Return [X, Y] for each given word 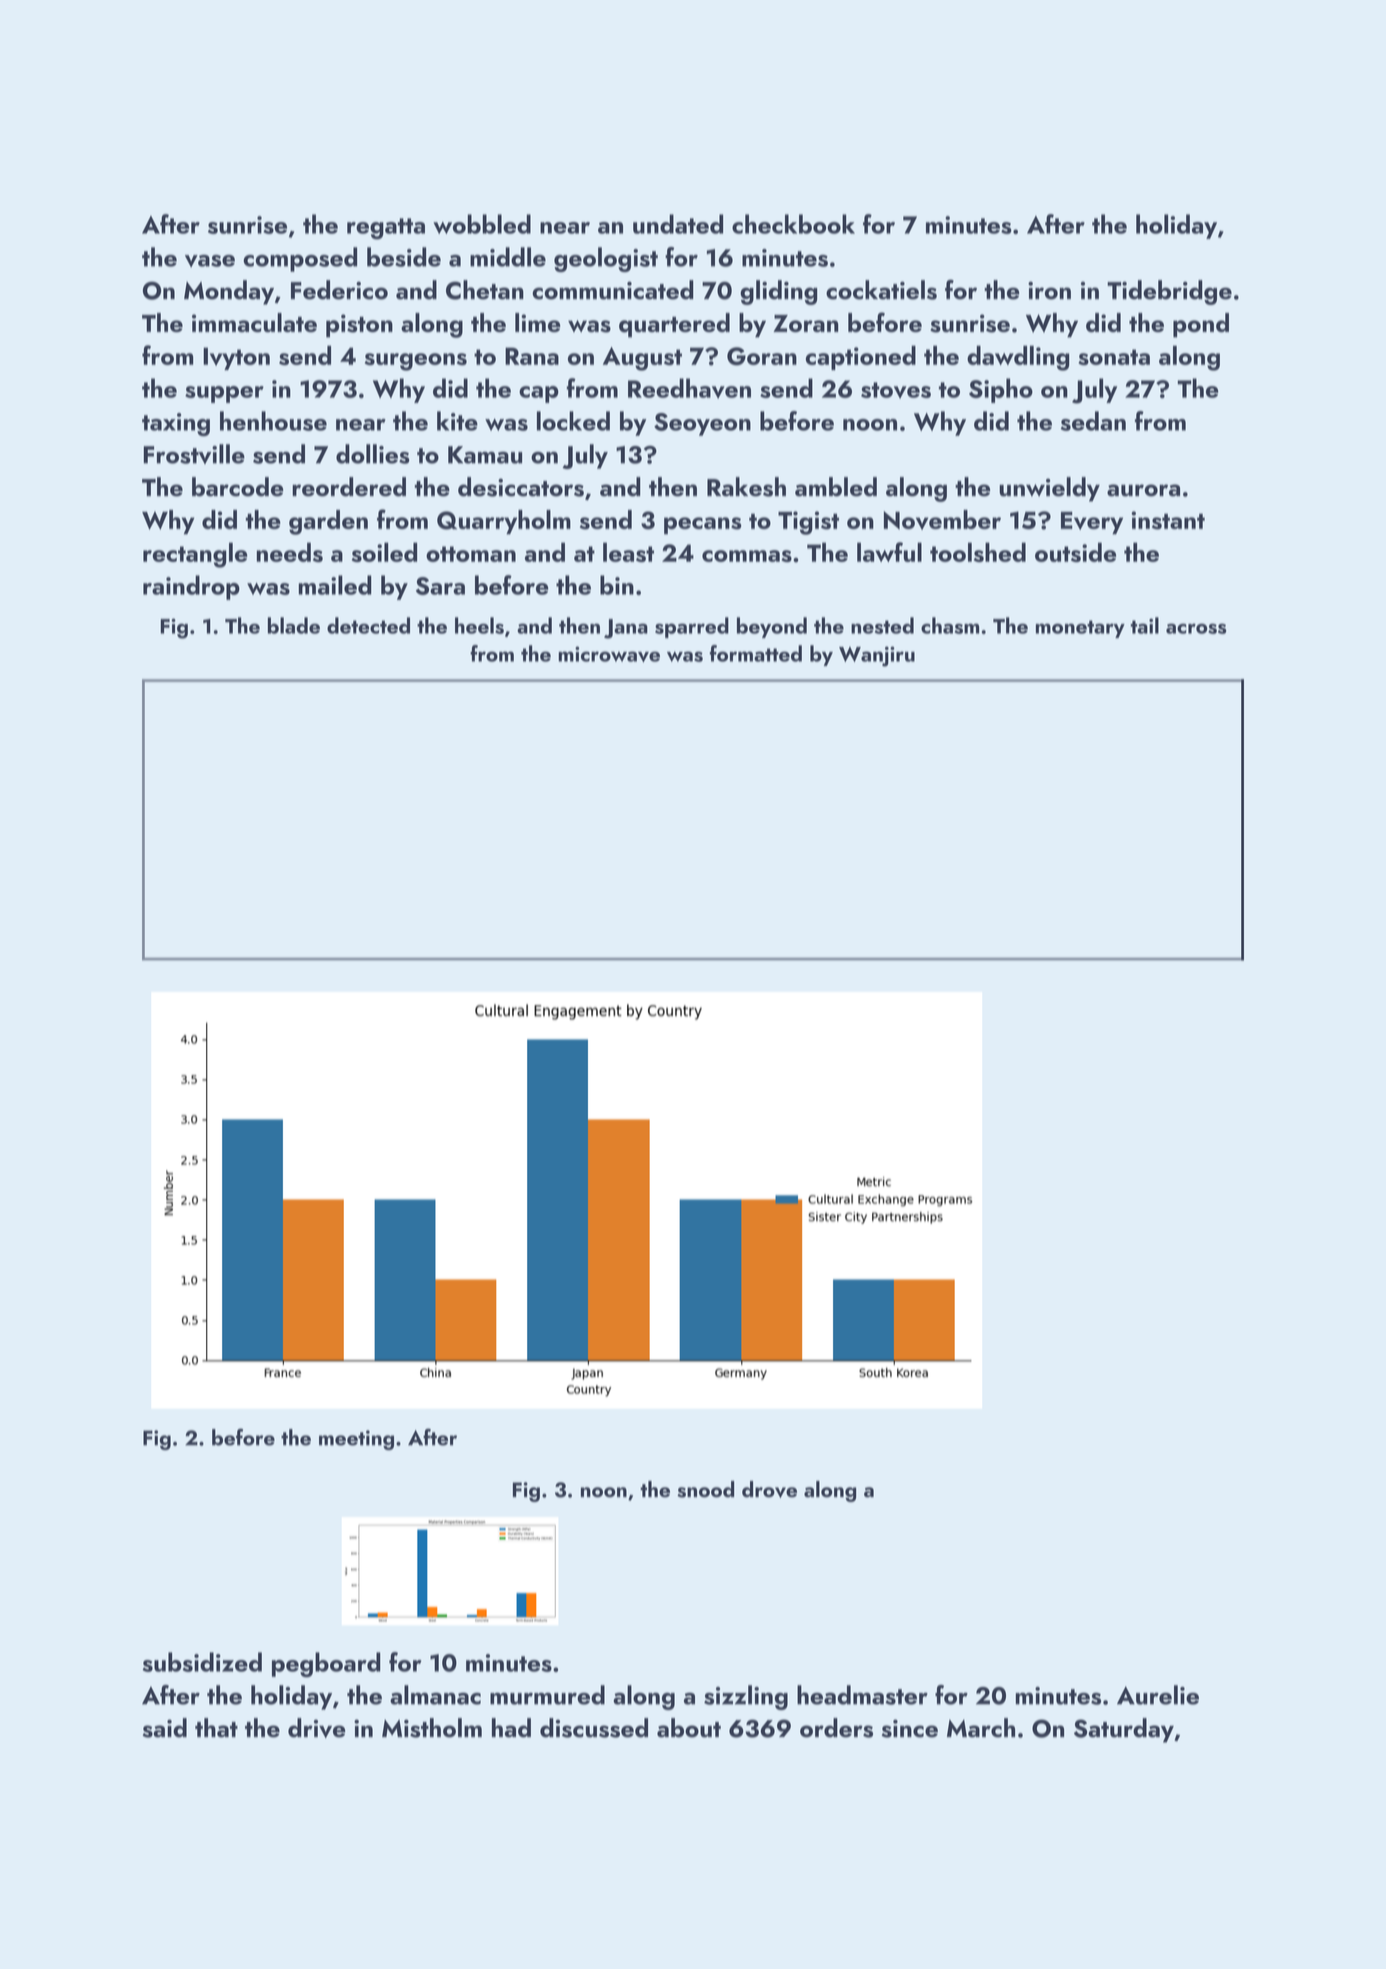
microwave [609, 654]
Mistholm [432, 1728]
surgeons [416, 362]
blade [294, 625]
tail [1145, 625]
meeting [356, 1440]
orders [836, 1728]
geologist [606, 259]
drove [769, 1489]
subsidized [202, 1662]
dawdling [1018, 358]
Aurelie [1158, 1695]
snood [705, 1489]
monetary [1080, 629]
